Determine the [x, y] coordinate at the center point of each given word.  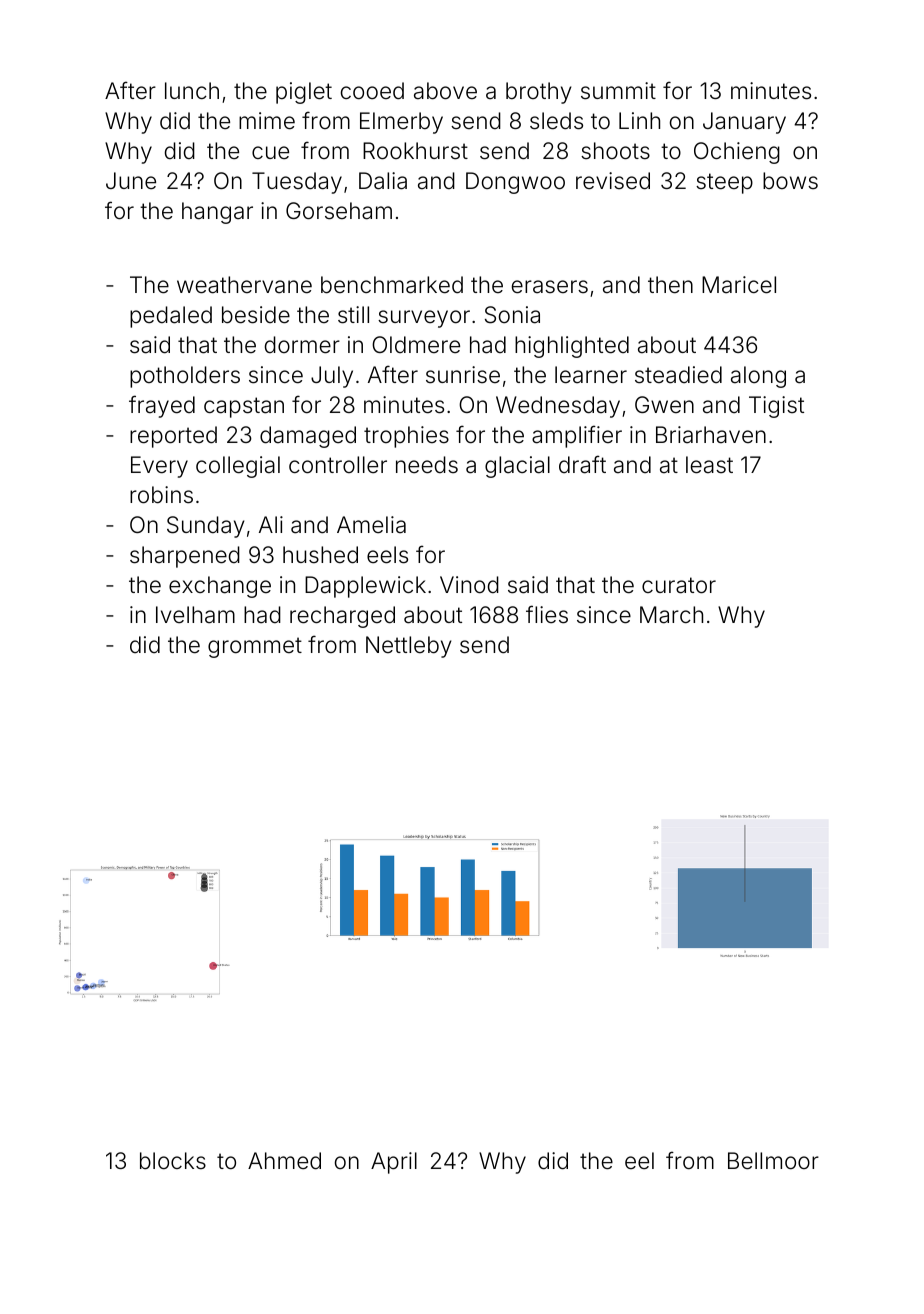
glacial [517, 467]
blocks [173, 1161]
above [445, 91]
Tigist [776, 407]
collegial [238, 467]
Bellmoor [773, 1161]
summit [618, 91]
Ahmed [284, 1161]
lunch [192, 90]
